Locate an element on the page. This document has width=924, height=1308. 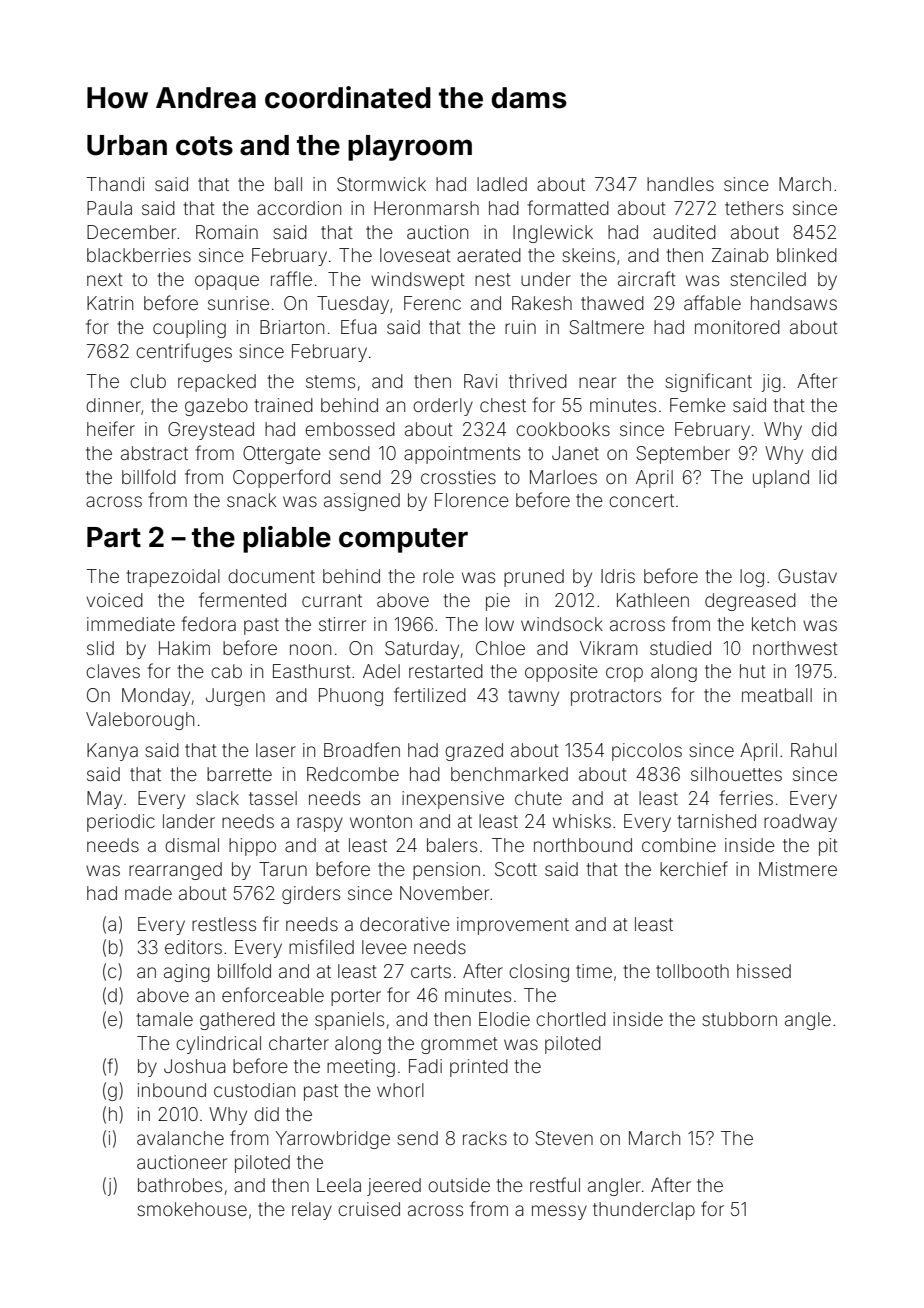
crossties is located at coordinates (458, 477).
